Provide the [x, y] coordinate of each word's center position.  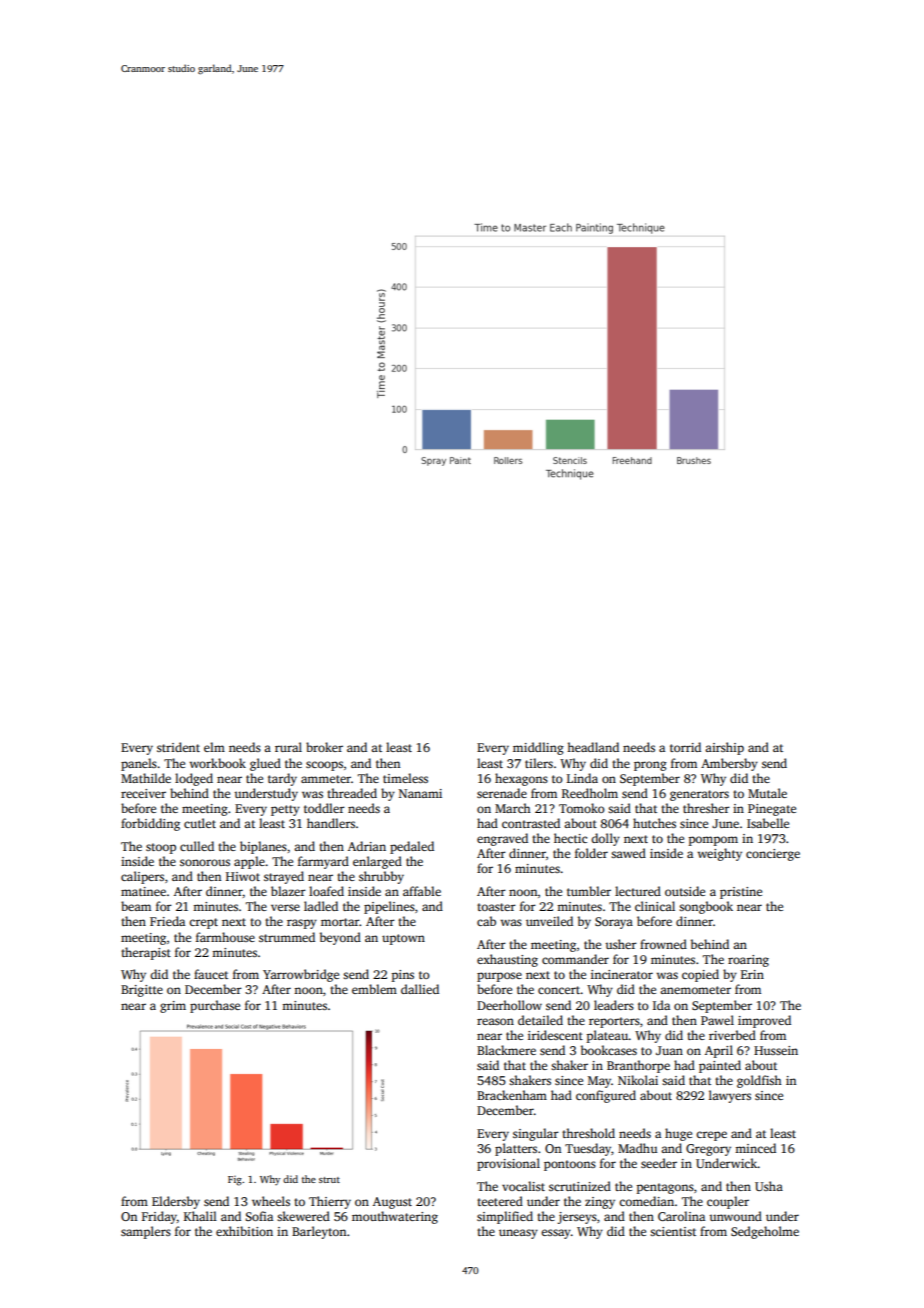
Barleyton [319, 1232]
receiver [143, 793]
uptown [403, 939]
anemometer [695, 990]
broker [324, 747]
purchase [215, 1006]
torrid [685, 747]
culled [197, 846]
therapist [146, 953]
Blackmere [506, 1050]
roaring [748, 961]
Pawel [717, 1020]
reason [495, 1021]
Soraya [614, 923]
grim [173, 1007]
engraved [502, 839]
